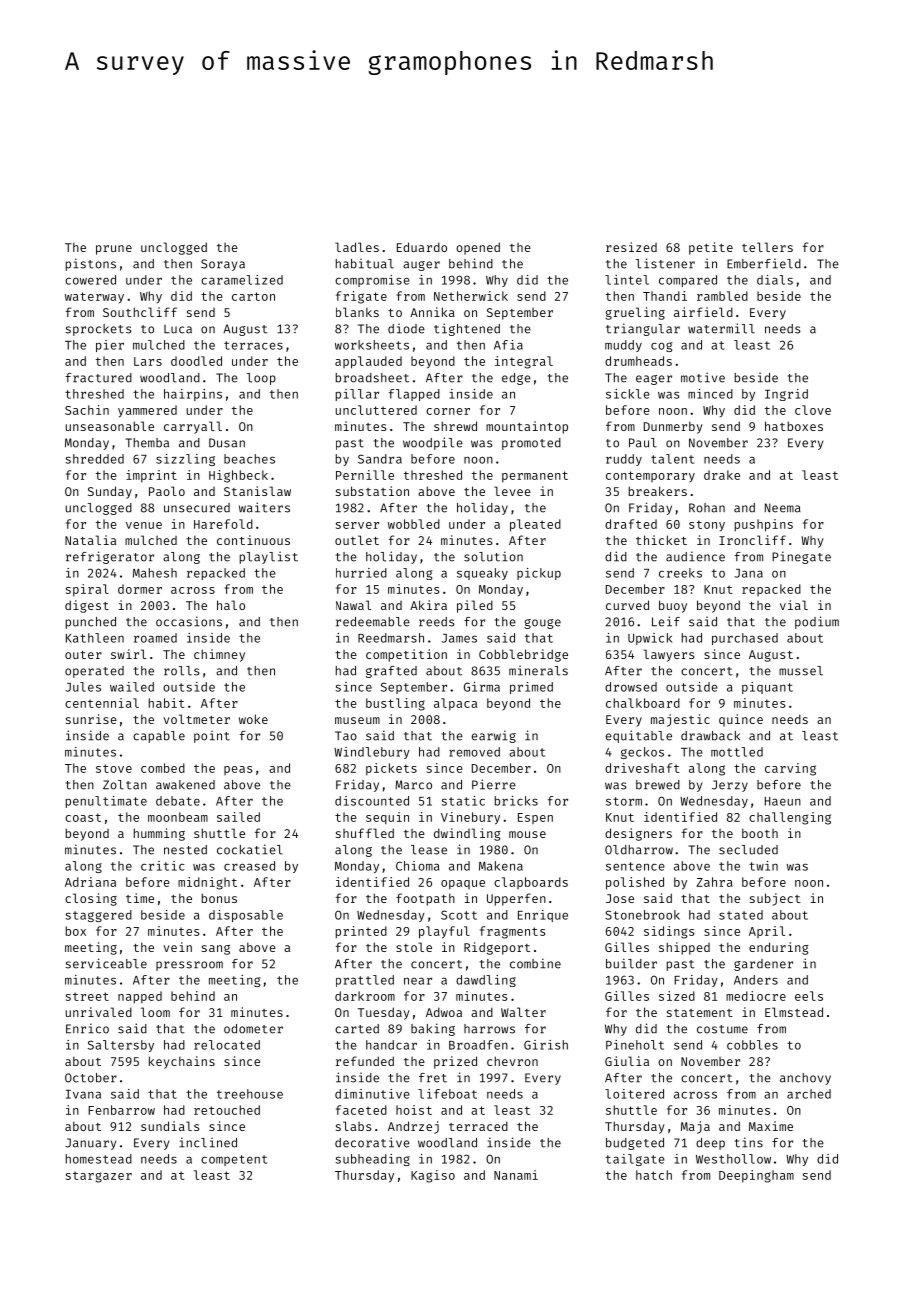  I want to click on homestead, so click(99, 1159).
